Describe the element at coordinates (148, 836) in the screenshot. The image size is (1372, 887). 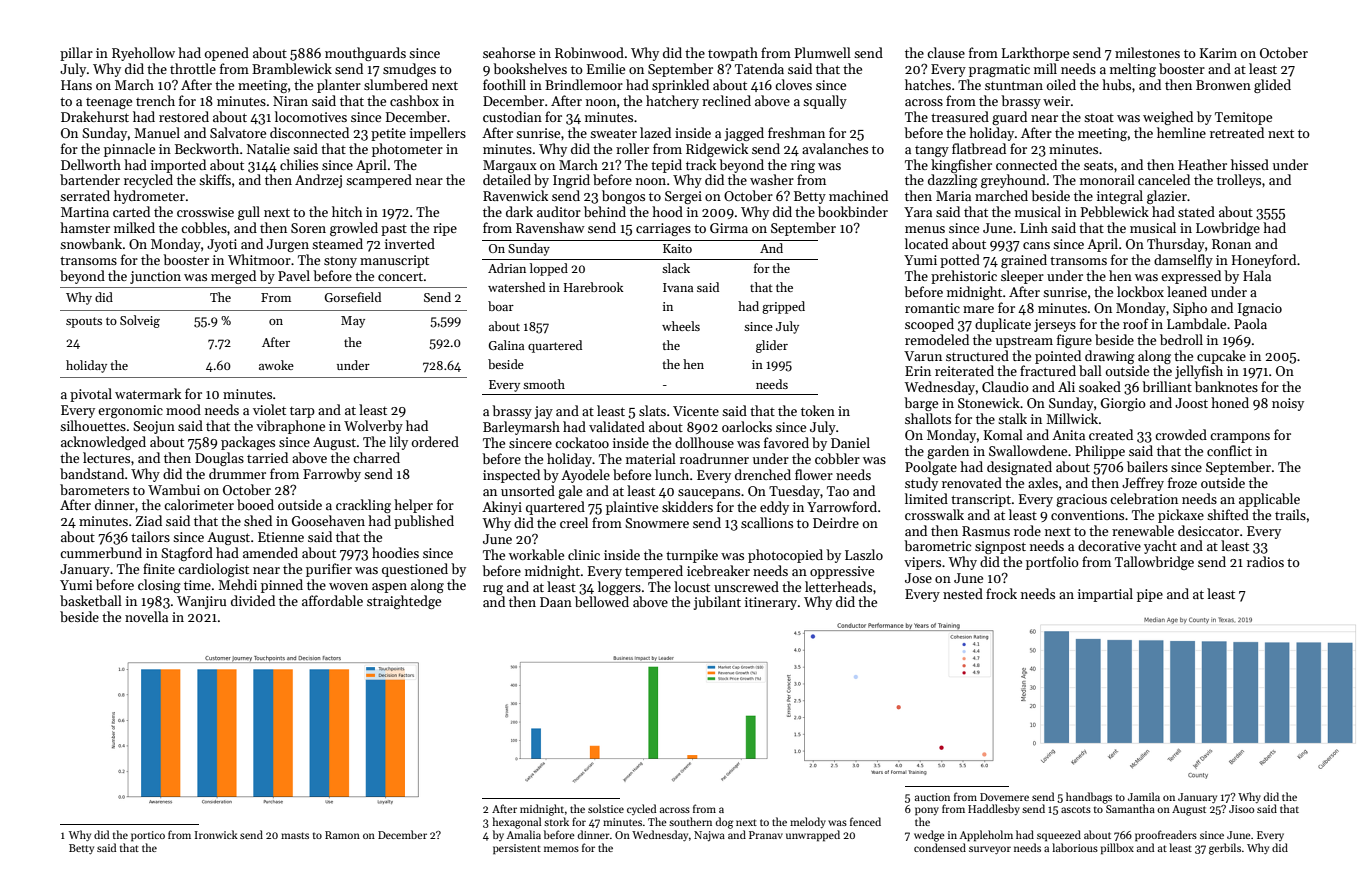
I see `portico` at that location.
